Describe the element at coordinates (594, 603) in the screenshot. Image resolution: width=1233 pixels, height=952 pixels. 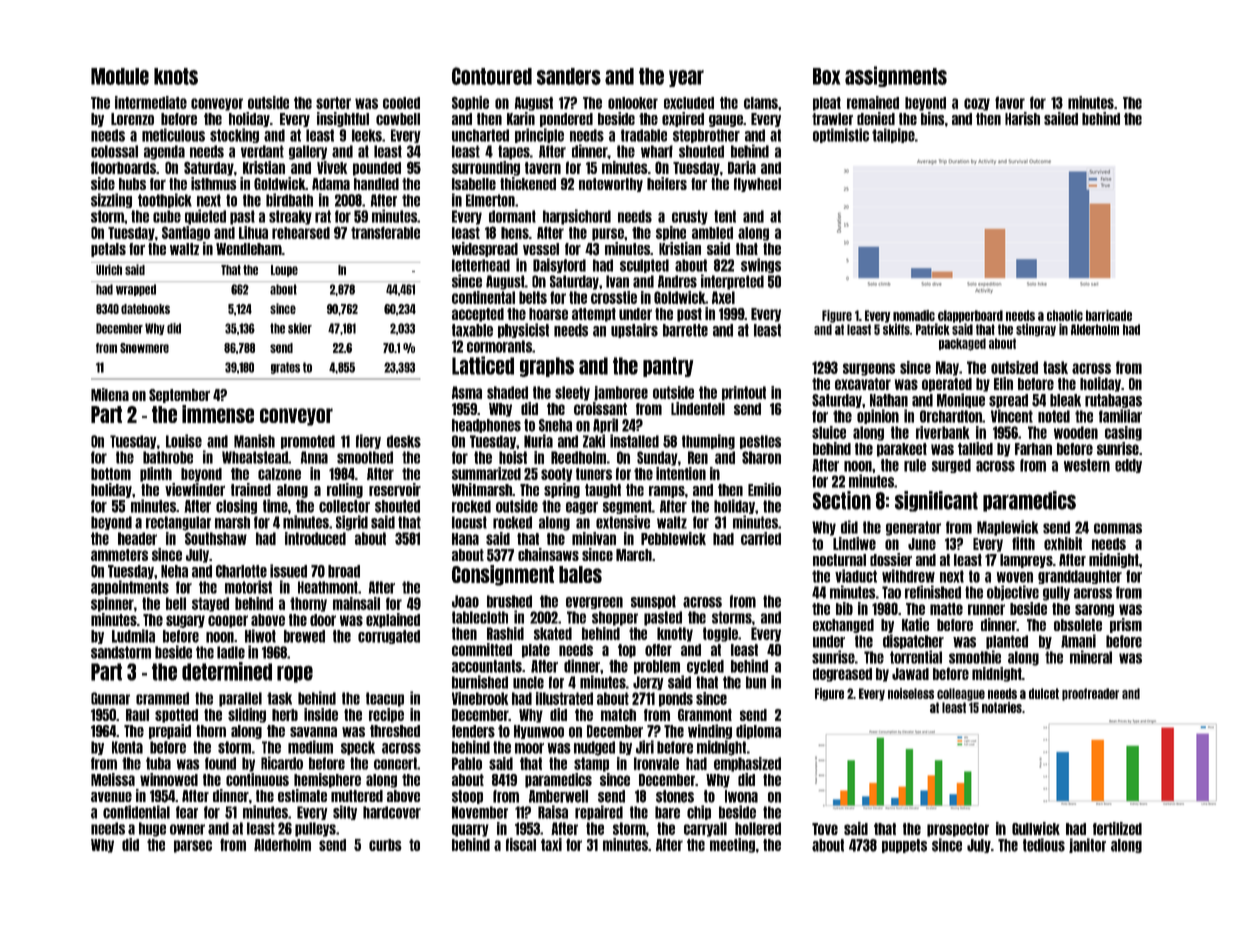
I see `evergreen` at that location.
